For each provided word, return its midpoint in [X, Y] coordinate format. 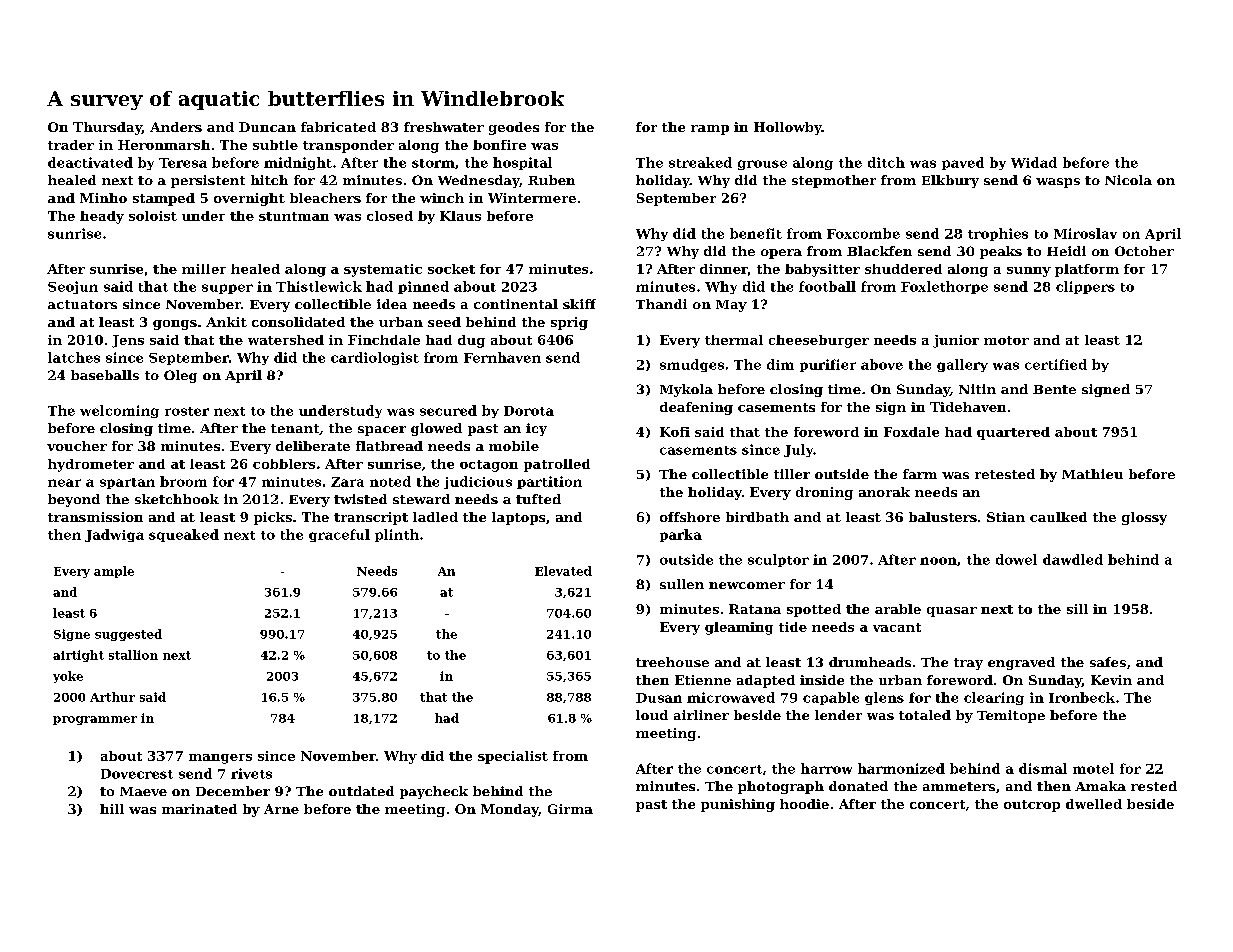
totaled [925, 715]
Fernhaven [502, 357]
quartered [1013, 433]
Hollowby [788, 128]
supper [227, 289]
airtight [78, 656]
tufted [538, 499]
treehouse [672, 662]
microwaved [731, 697]
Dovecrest [137, 774]
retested [1005, 474]
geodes [514, 128]
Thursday [107, 128]
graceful [339, 535]
